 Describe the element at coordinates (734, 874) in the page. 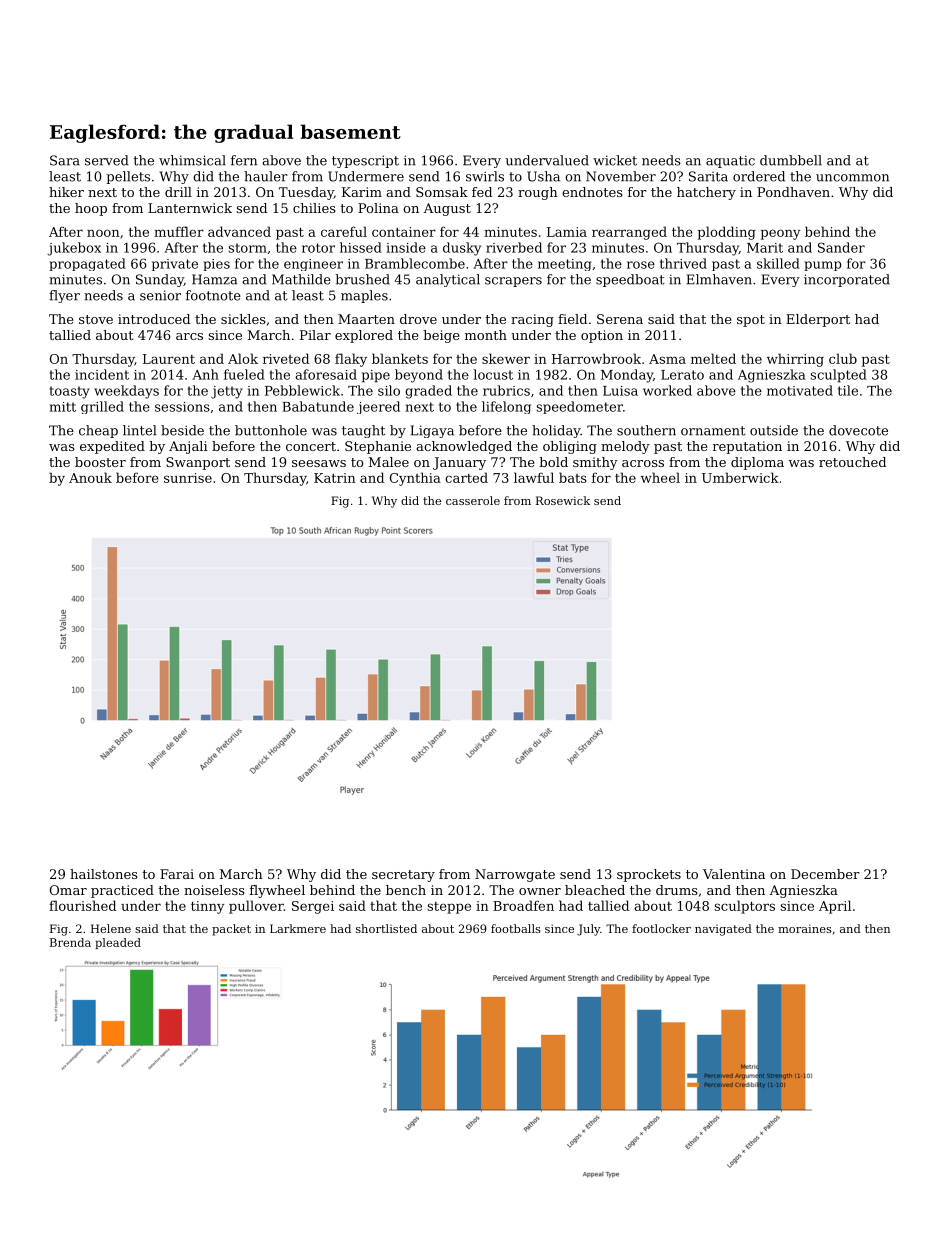

I see `Valentina` at that location.
